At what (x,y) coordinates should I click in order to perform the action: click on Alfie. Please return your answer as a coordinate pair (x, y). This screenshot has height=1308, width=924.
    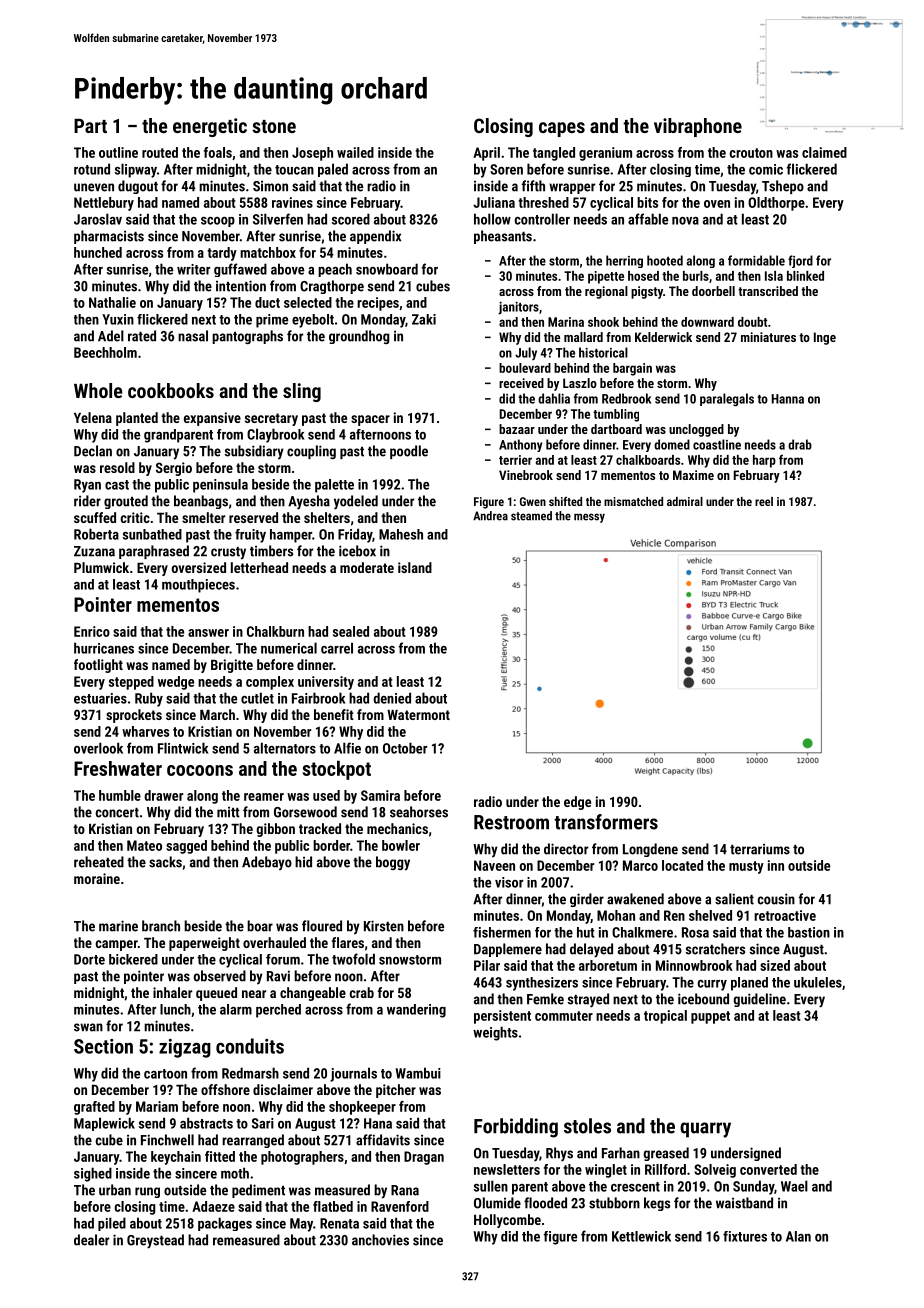
    Looking at the image, I should click on (347, 748).
